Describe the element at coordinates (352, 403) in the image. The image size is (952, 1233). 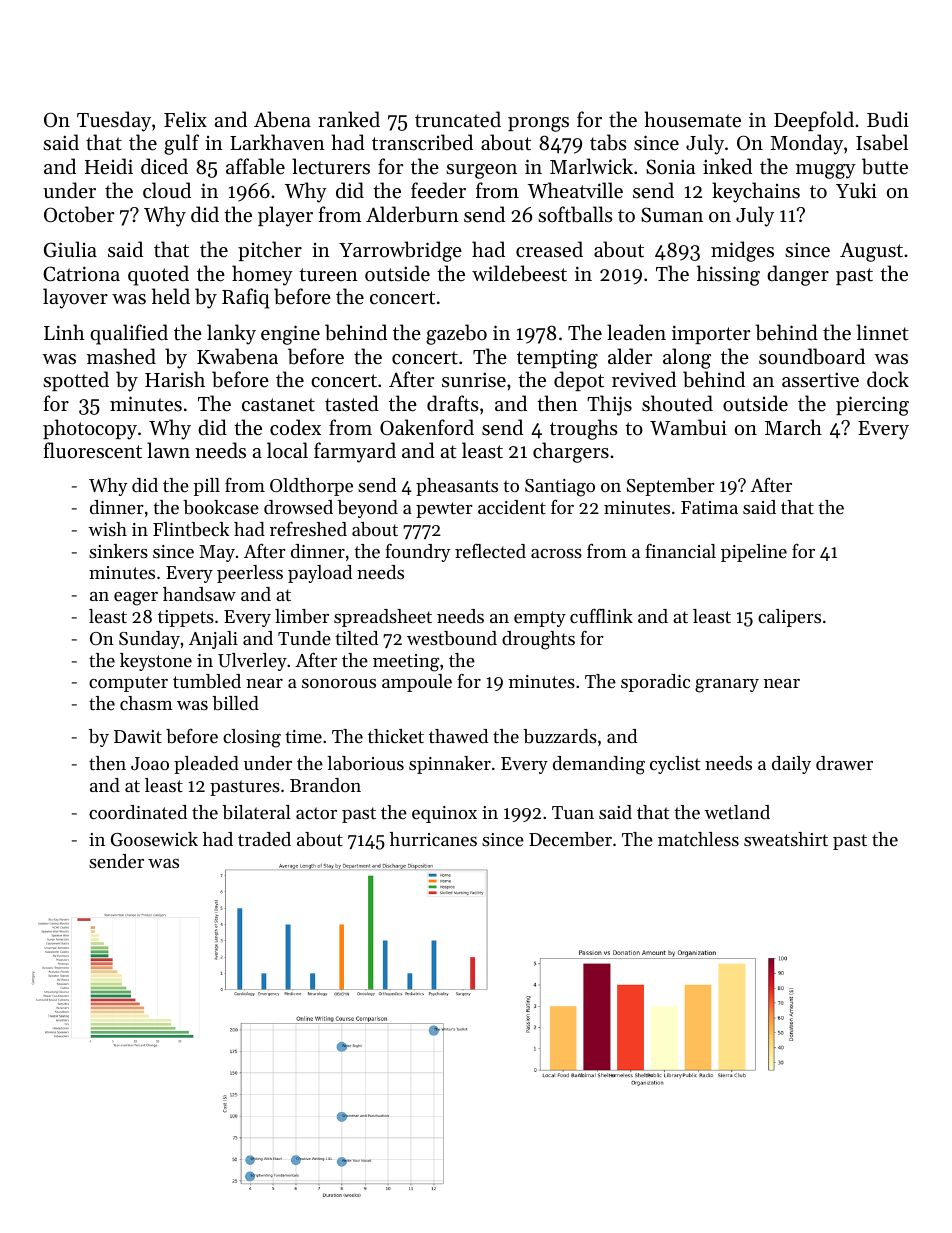
I see `tasted` at that location.
